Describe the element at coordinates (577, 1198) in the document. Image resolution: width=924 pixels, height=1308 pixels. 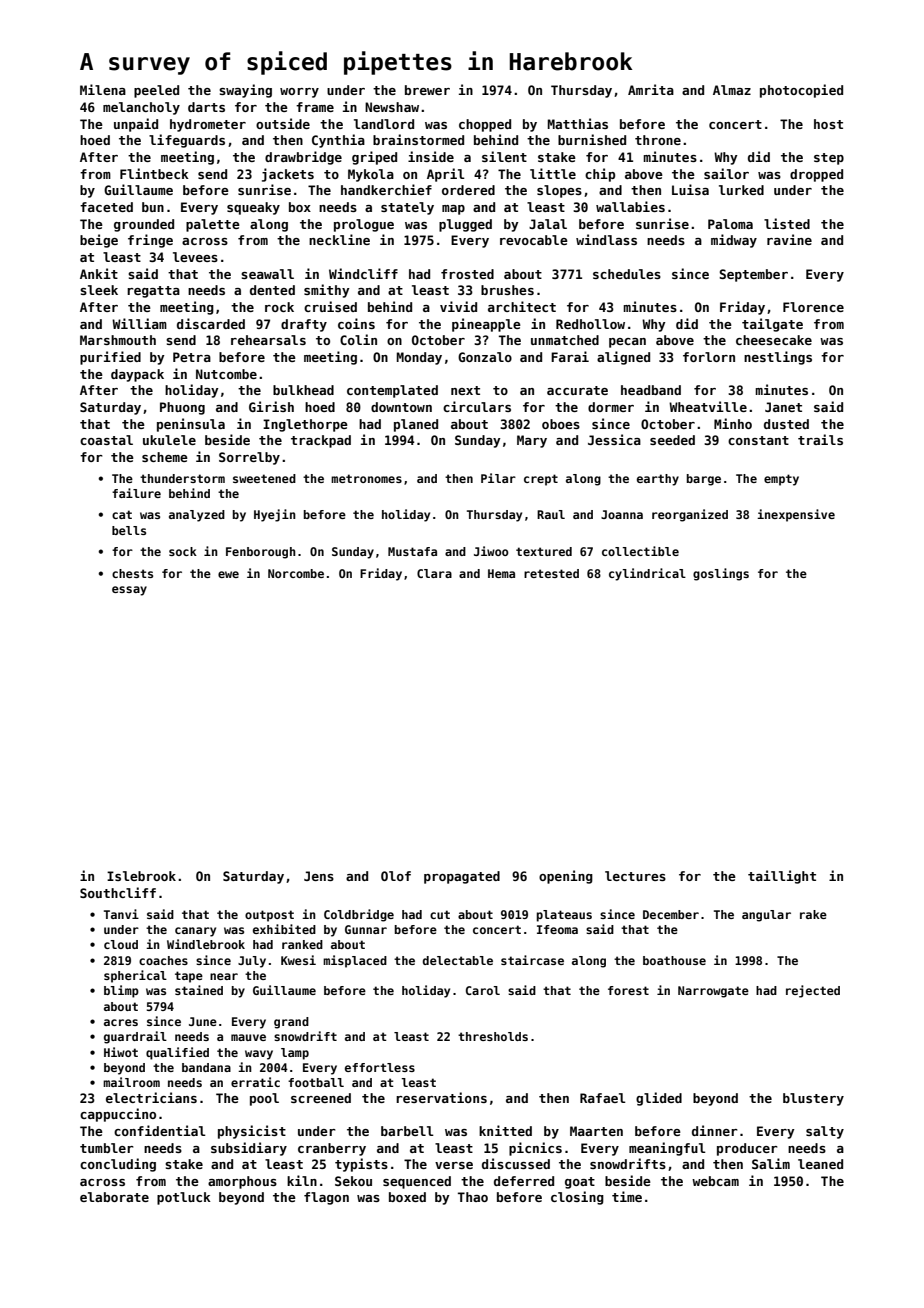
I see `closing` at that location.
